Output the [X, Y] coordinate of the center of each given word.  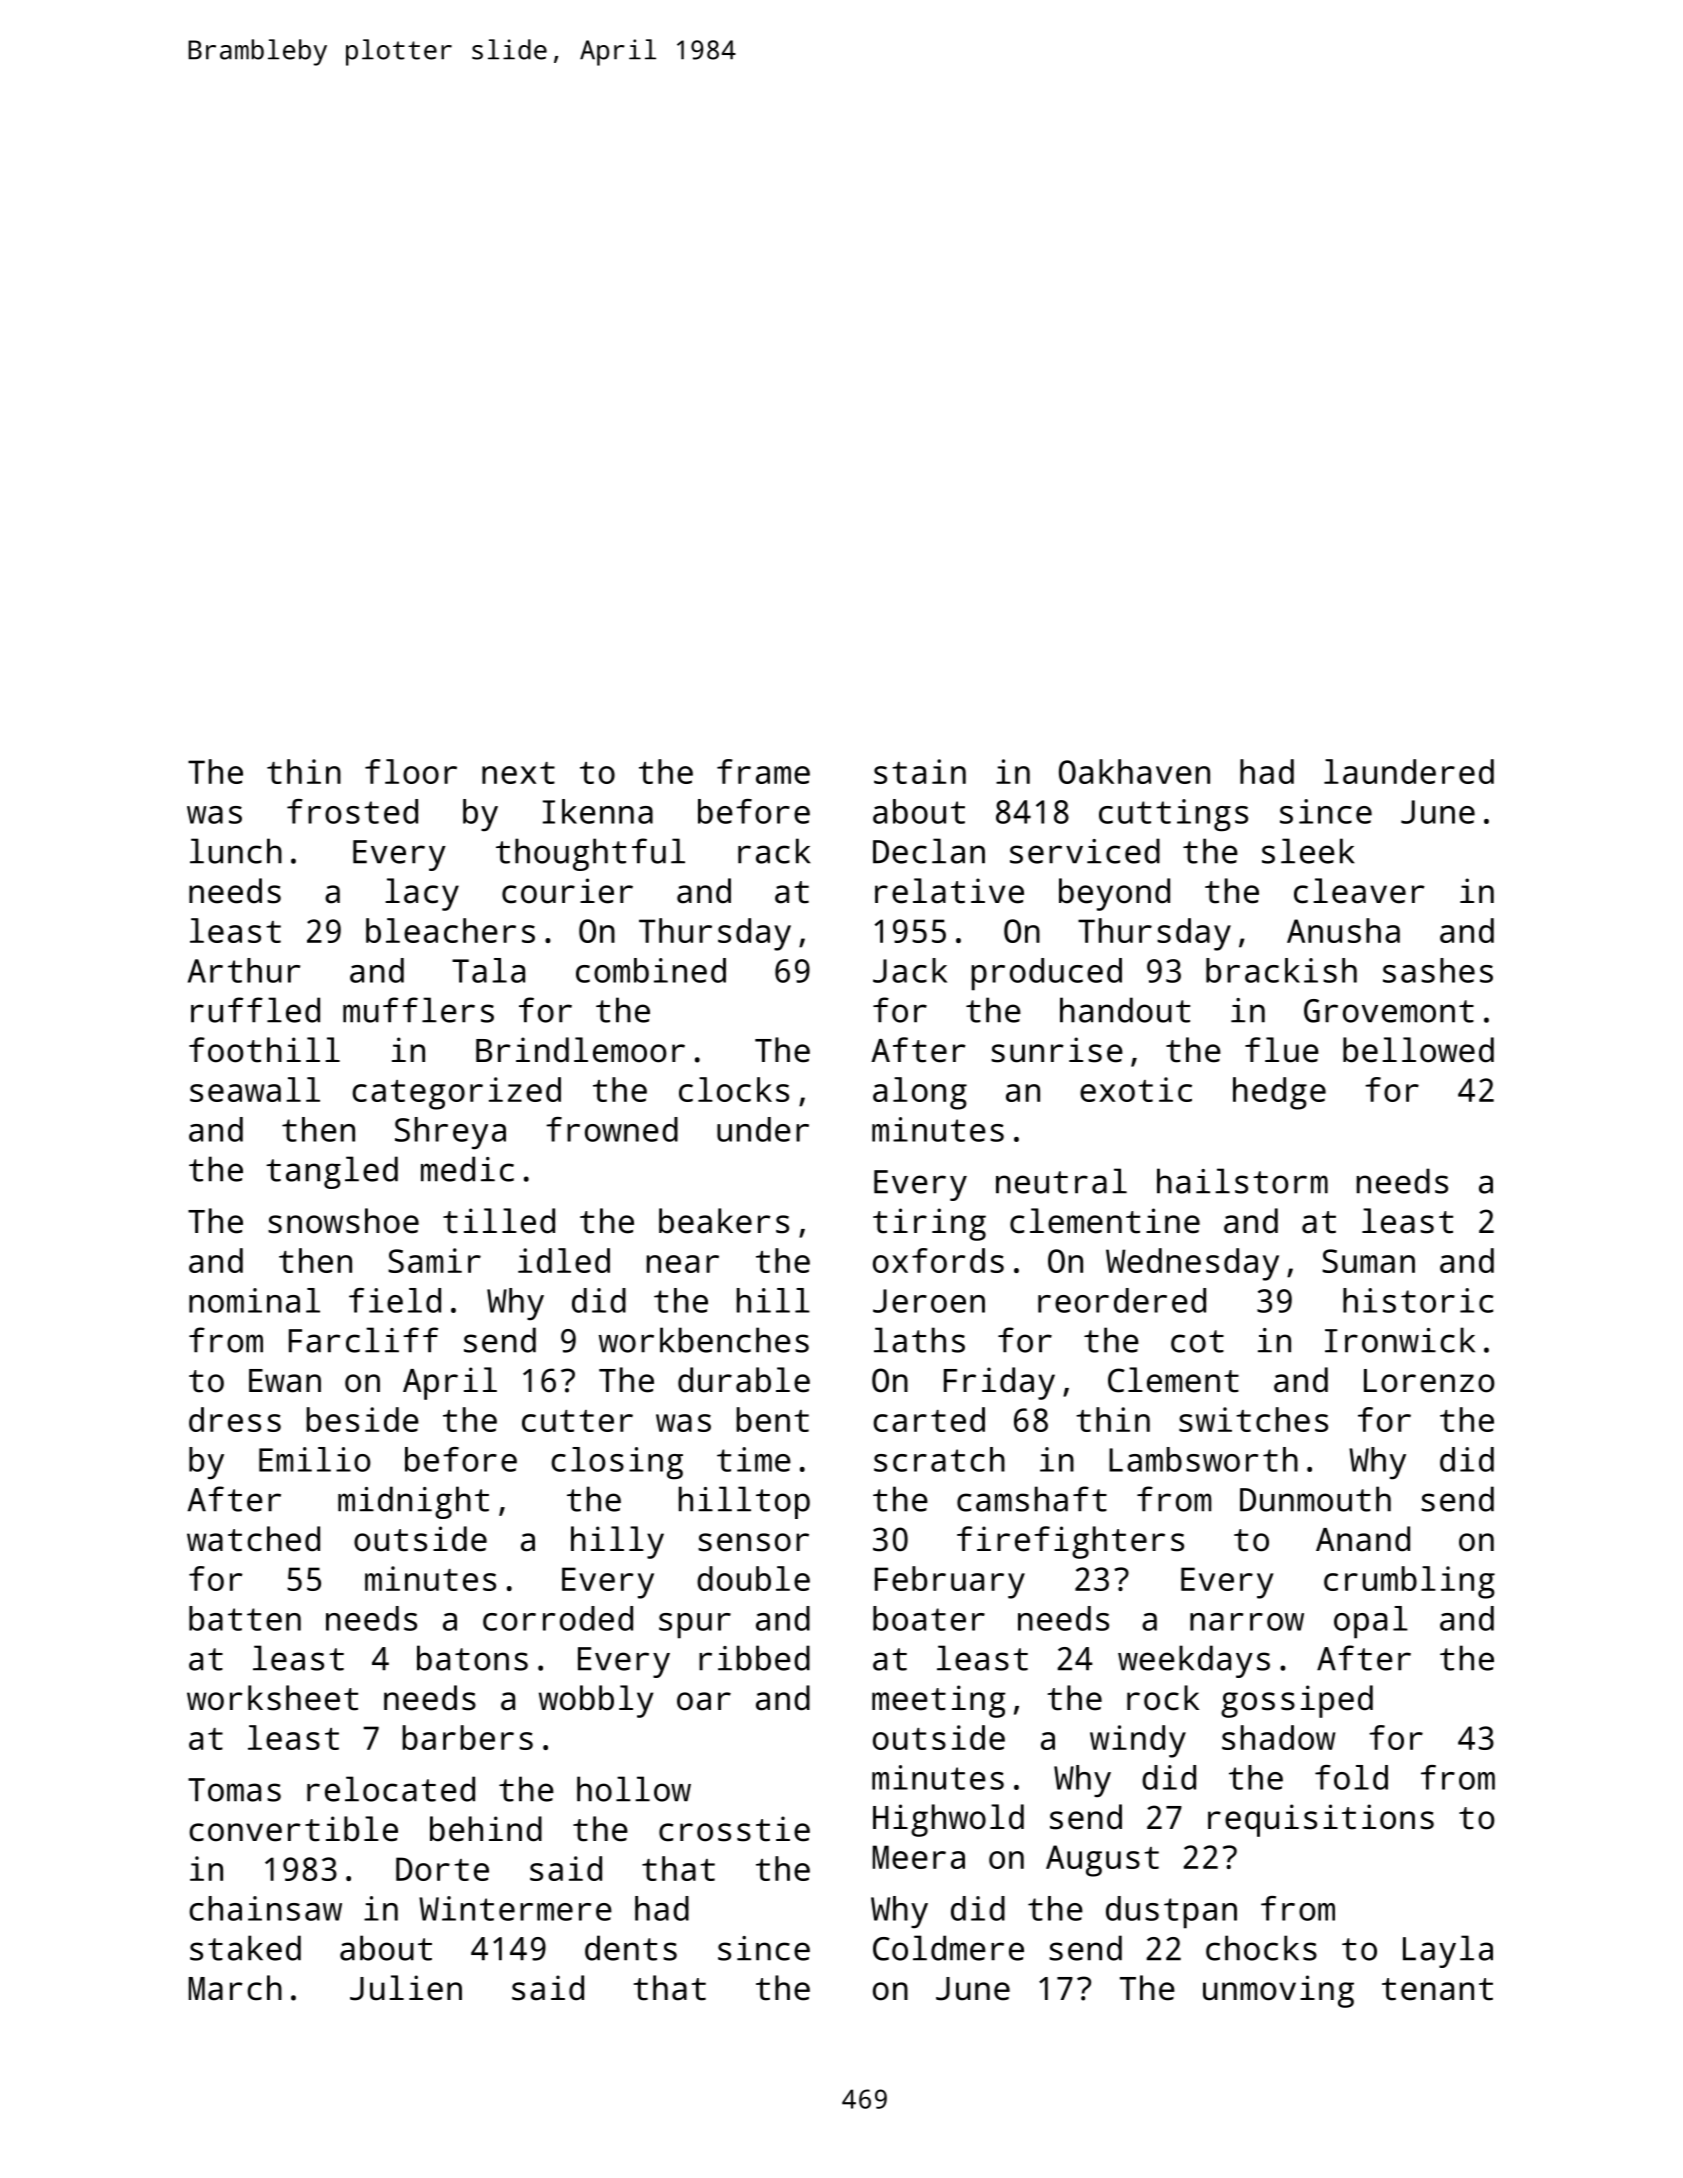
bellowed [1418, 1050]
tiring [929, 1224]
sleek [1308, 851]
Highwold [948, 1820]
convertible [293, 1829]
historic [1418, 1300]
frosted [352, 811]
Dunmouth [1315, 1499]
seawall [255, 1089]
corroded [558, 1618]
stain [920, 771]
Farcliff [363, 1340]
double [753, 1578]
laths [919, 1340]
